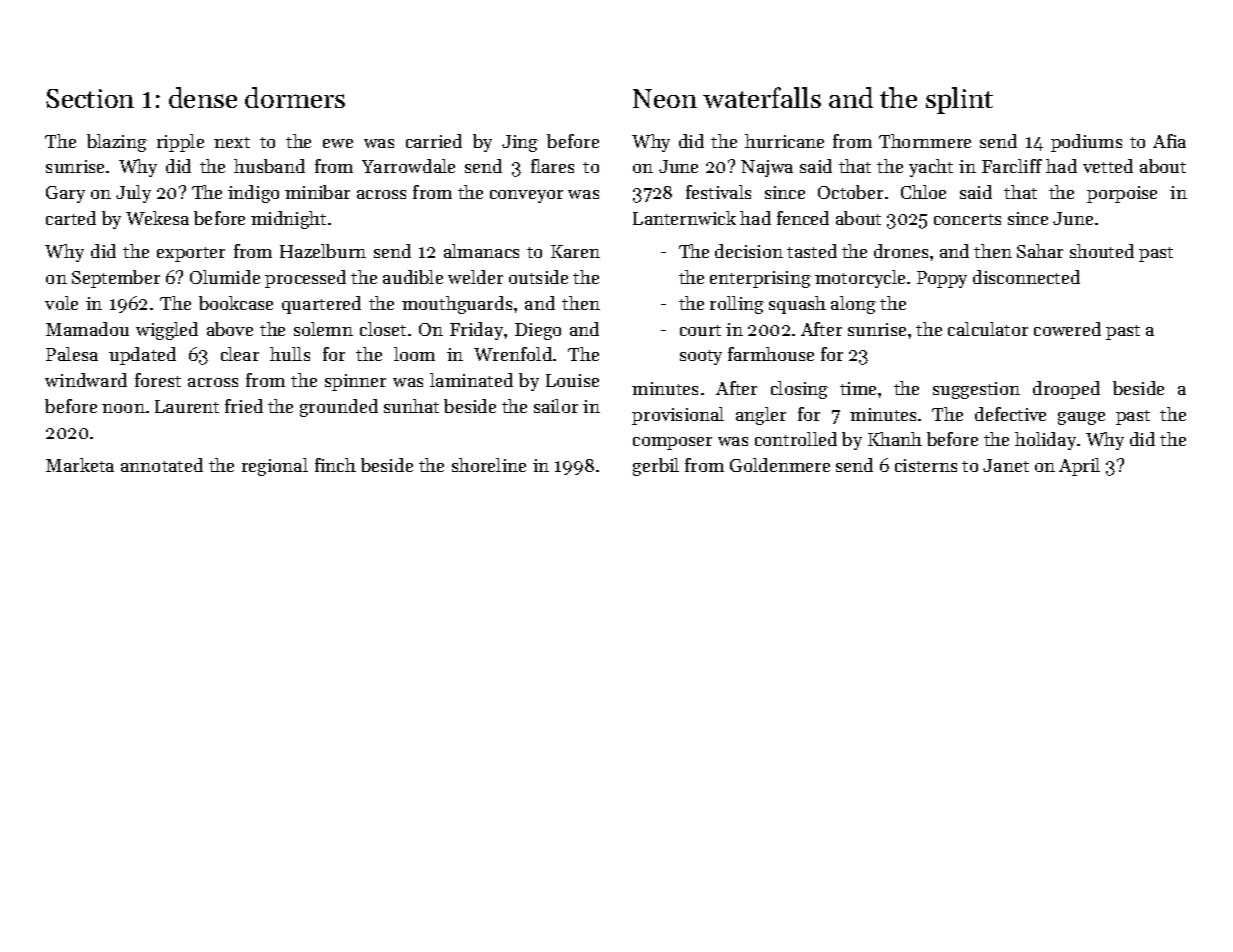 The width and height of the page is (1233, 952). Describe the element at coordinates (1086, 143) in the page. I see `podiums` at that location.
